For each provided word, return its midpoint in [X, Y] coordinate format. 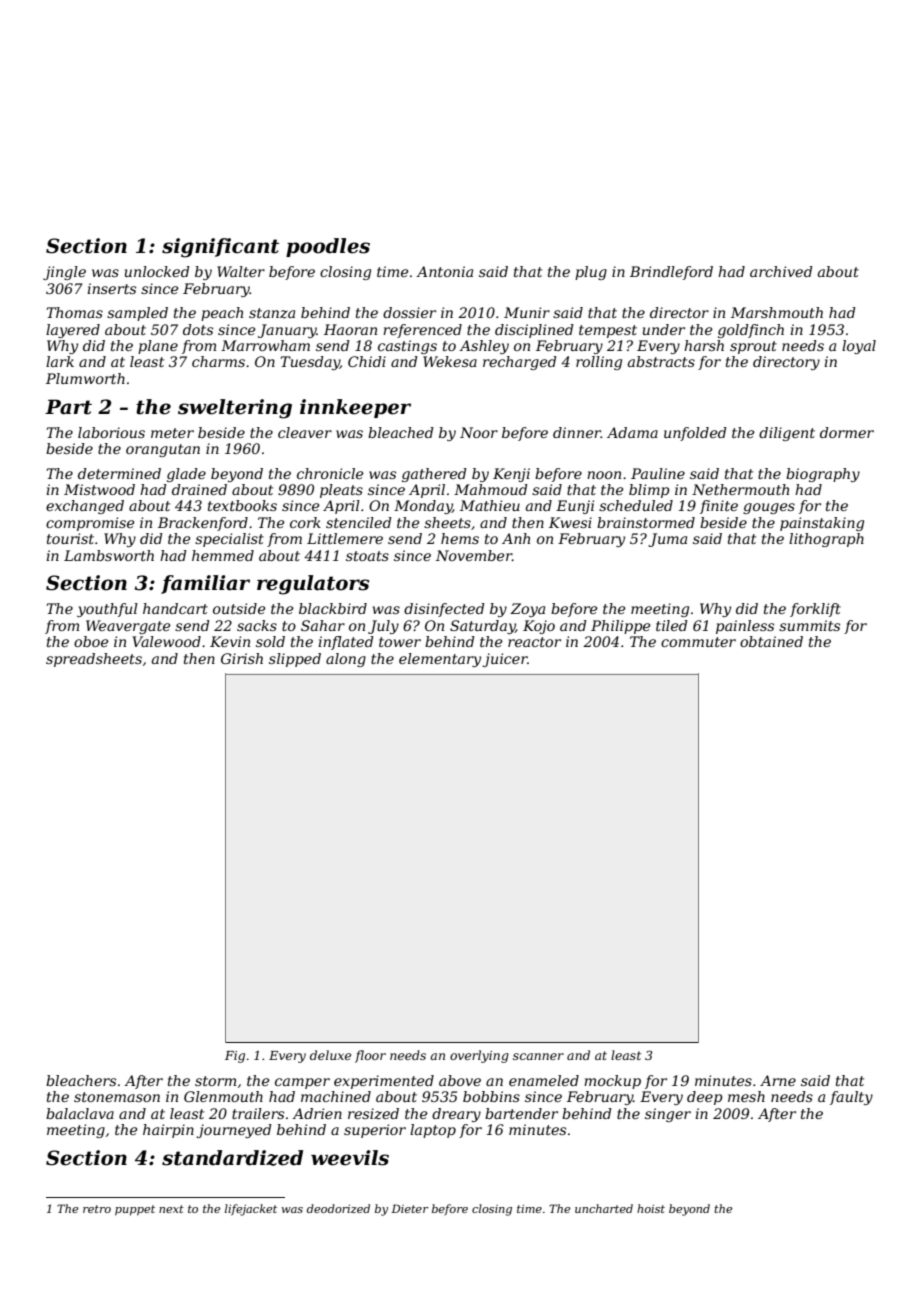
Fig [235, 1057]
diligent [787, 434]
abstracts [661, 361]
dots [198, 329]
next [171, 1209]
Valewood [166, 641]
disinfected [444, 610]
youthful [107, 610]
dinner [577, 432]
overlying [479, 1056]
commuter [698, 642]
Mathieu [490, 505]
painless [745, 627]
